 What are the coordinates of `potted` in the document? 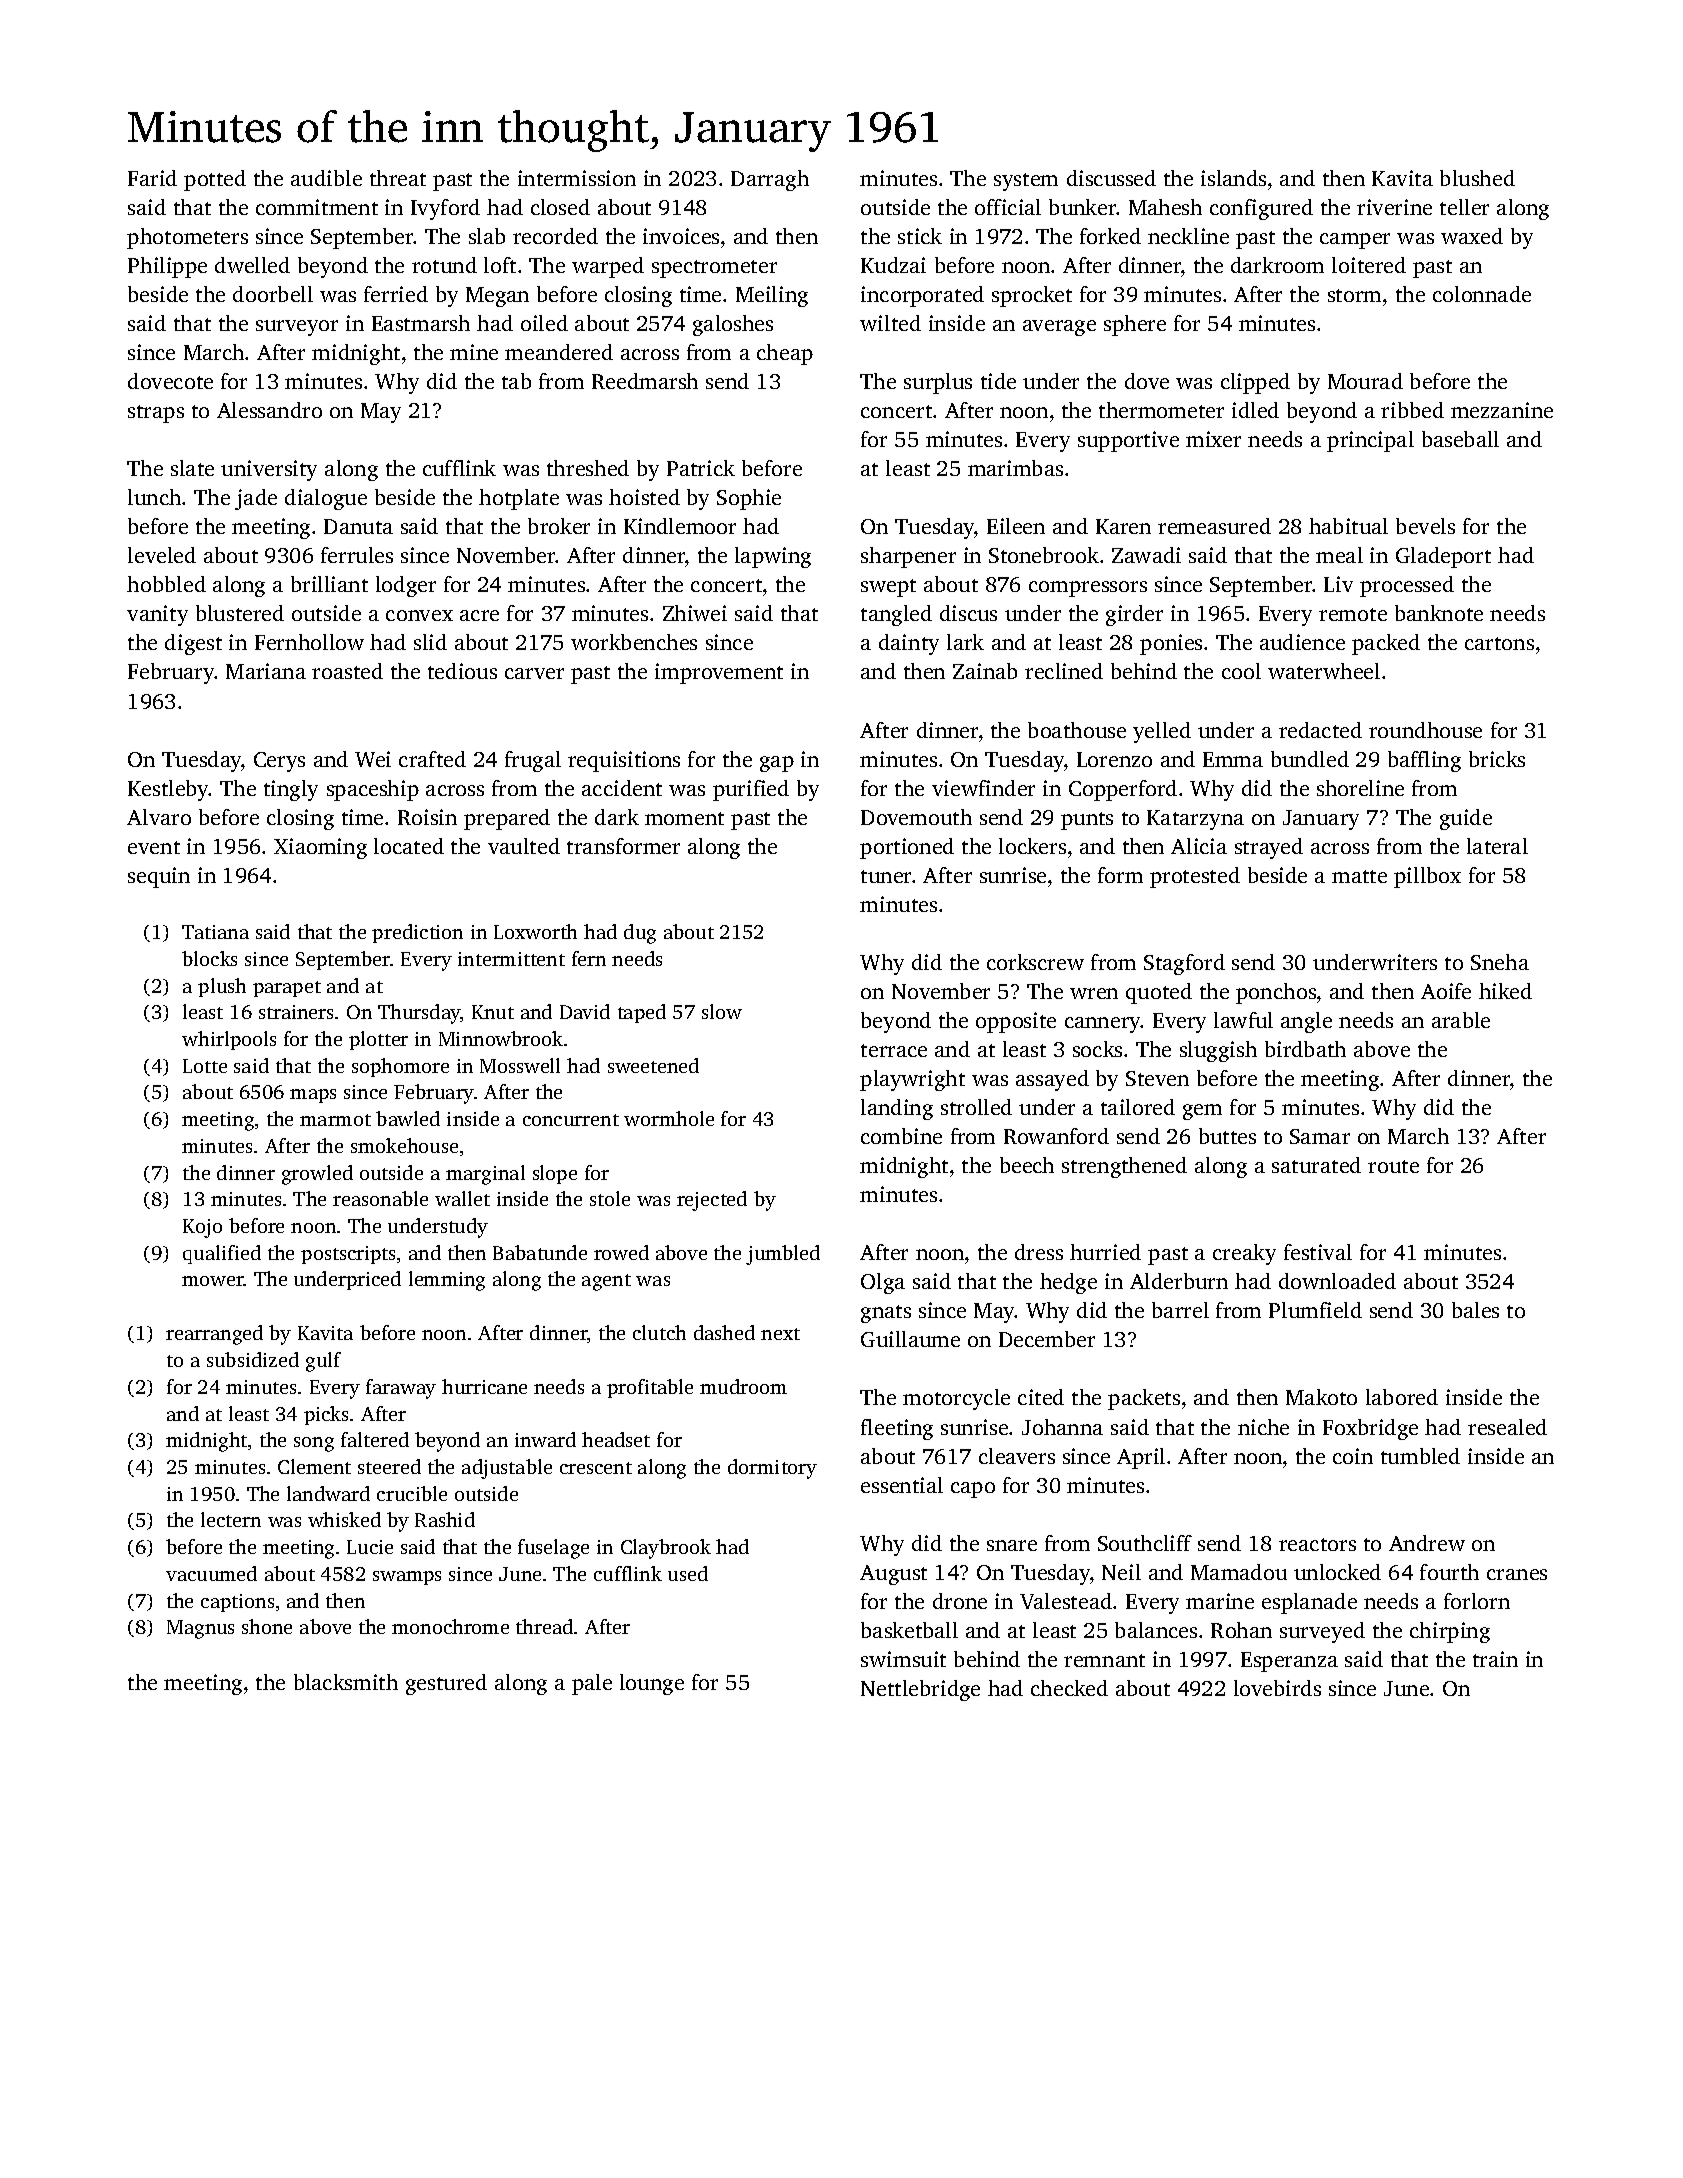 It's located at (215, 180).
